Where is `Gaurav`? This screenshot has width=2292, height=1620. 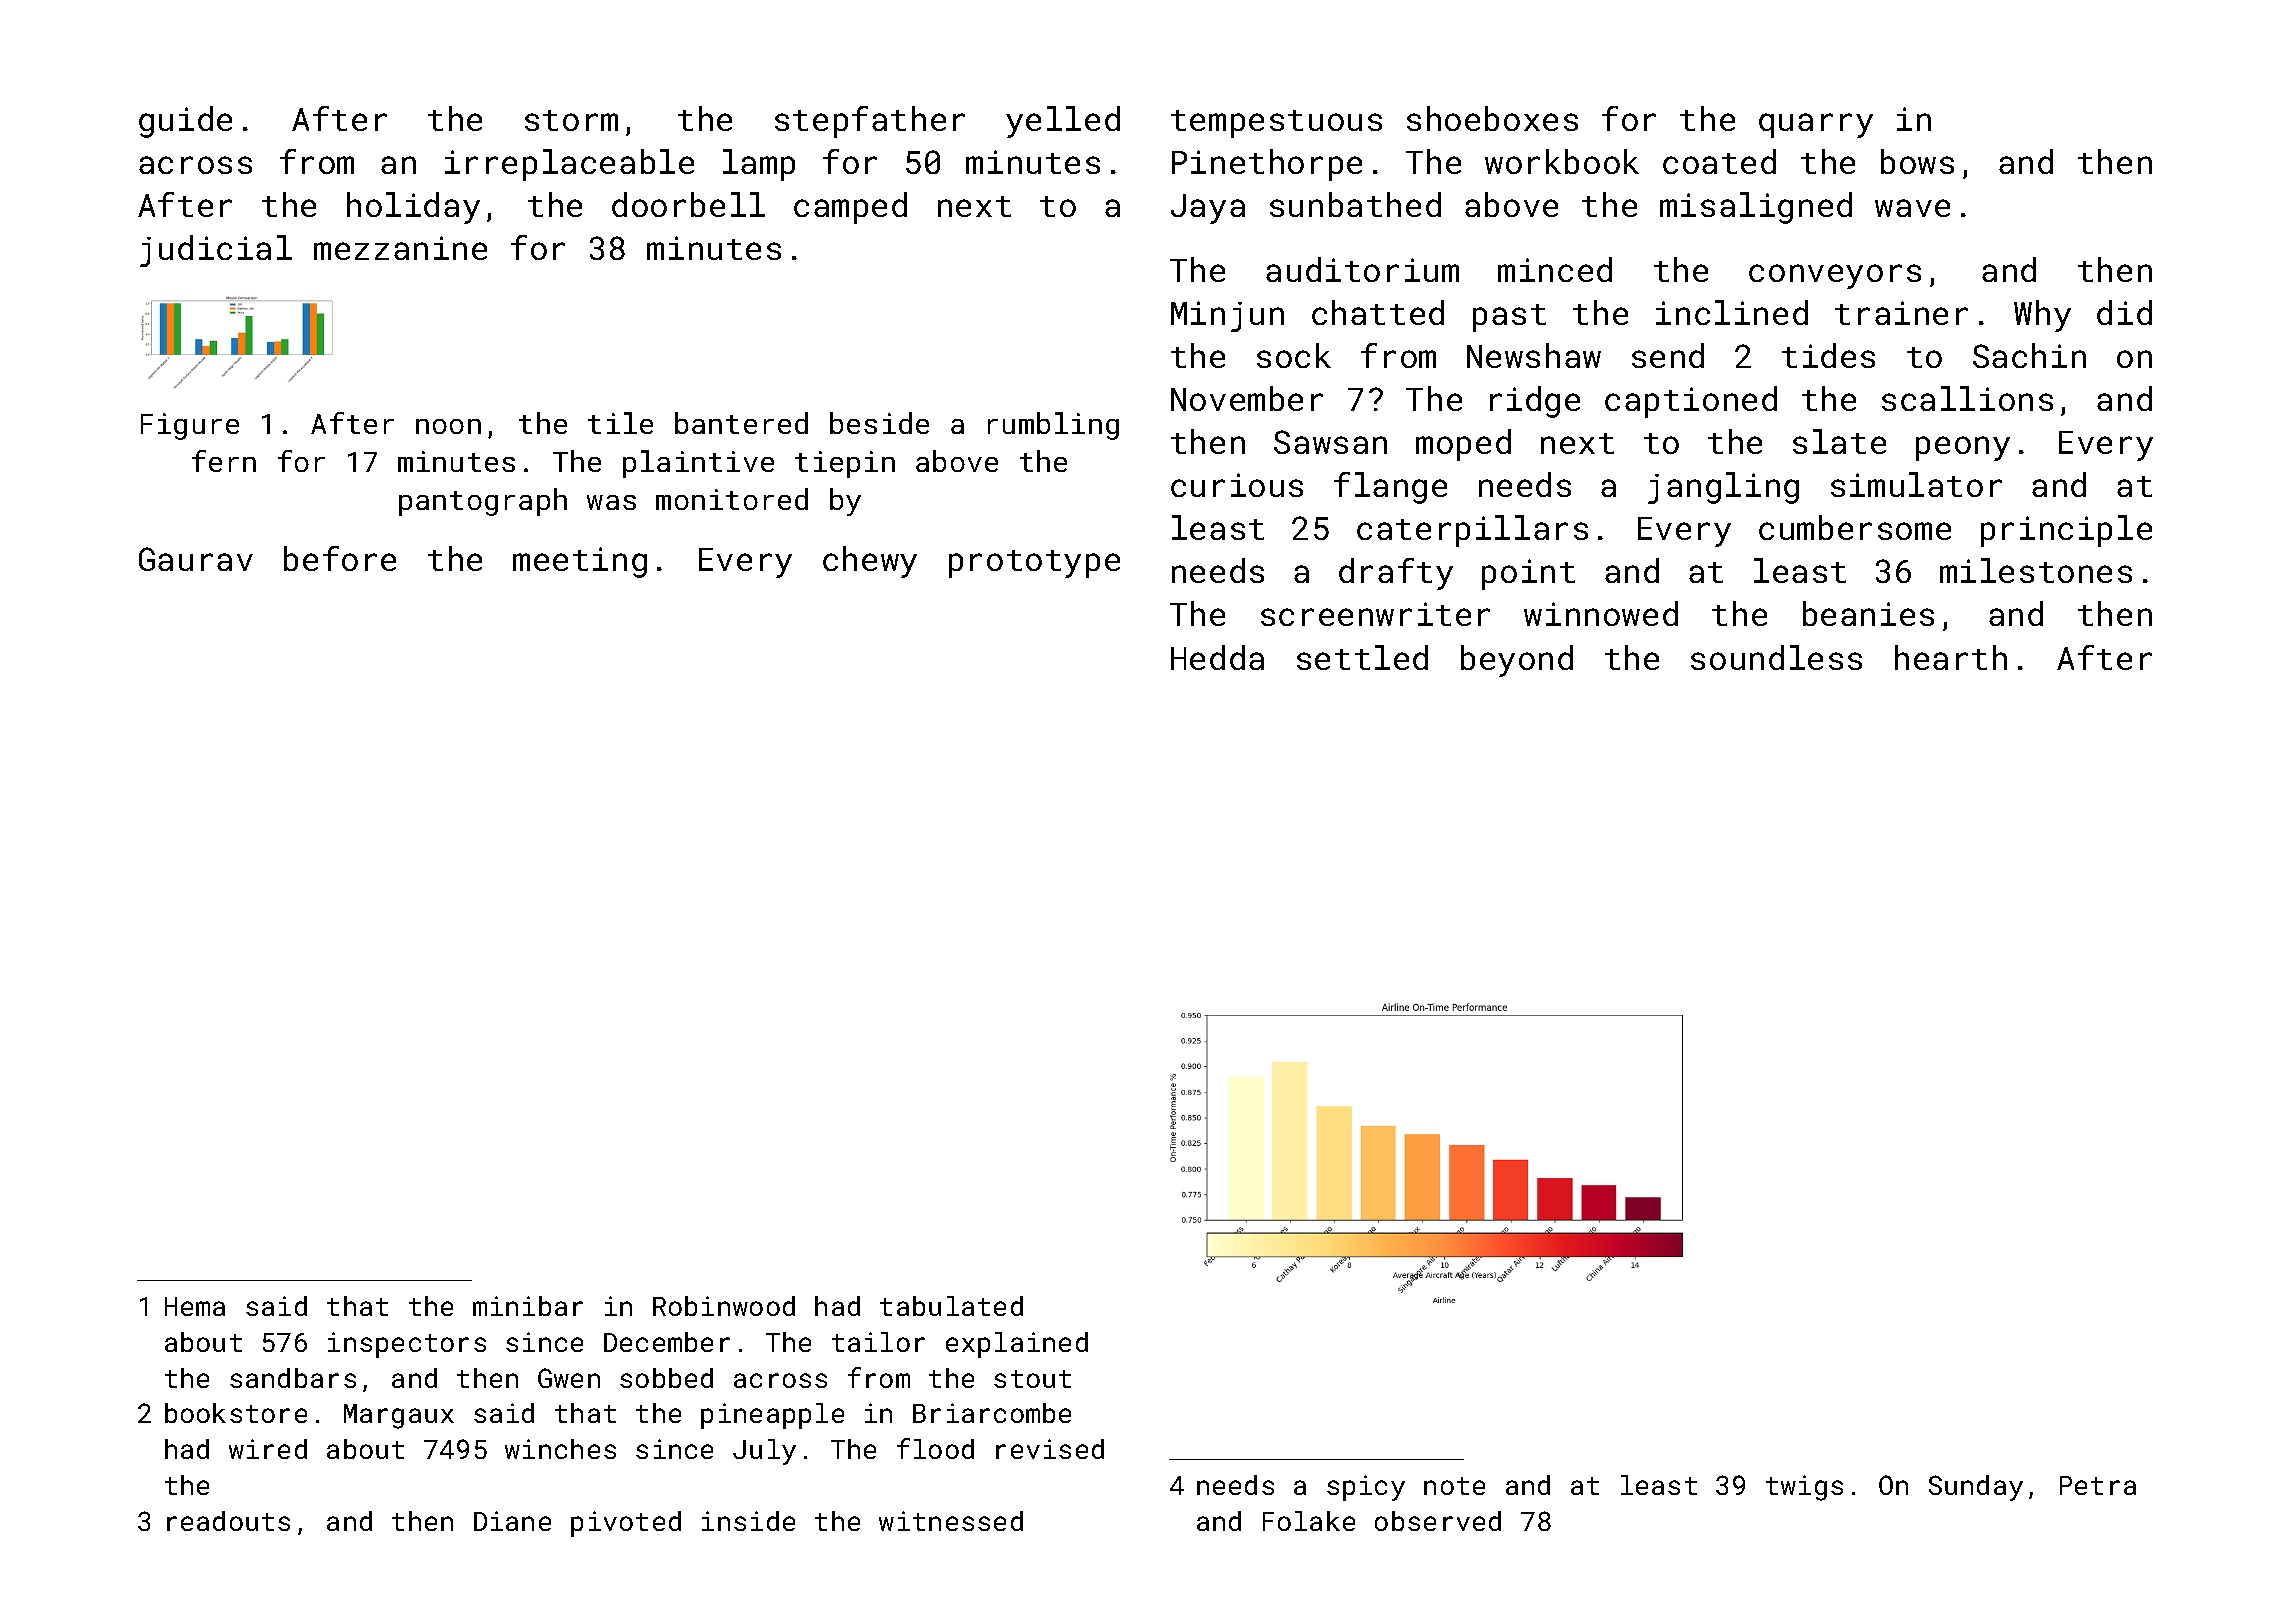
Gaurav is located at coordinates (196, 559).
